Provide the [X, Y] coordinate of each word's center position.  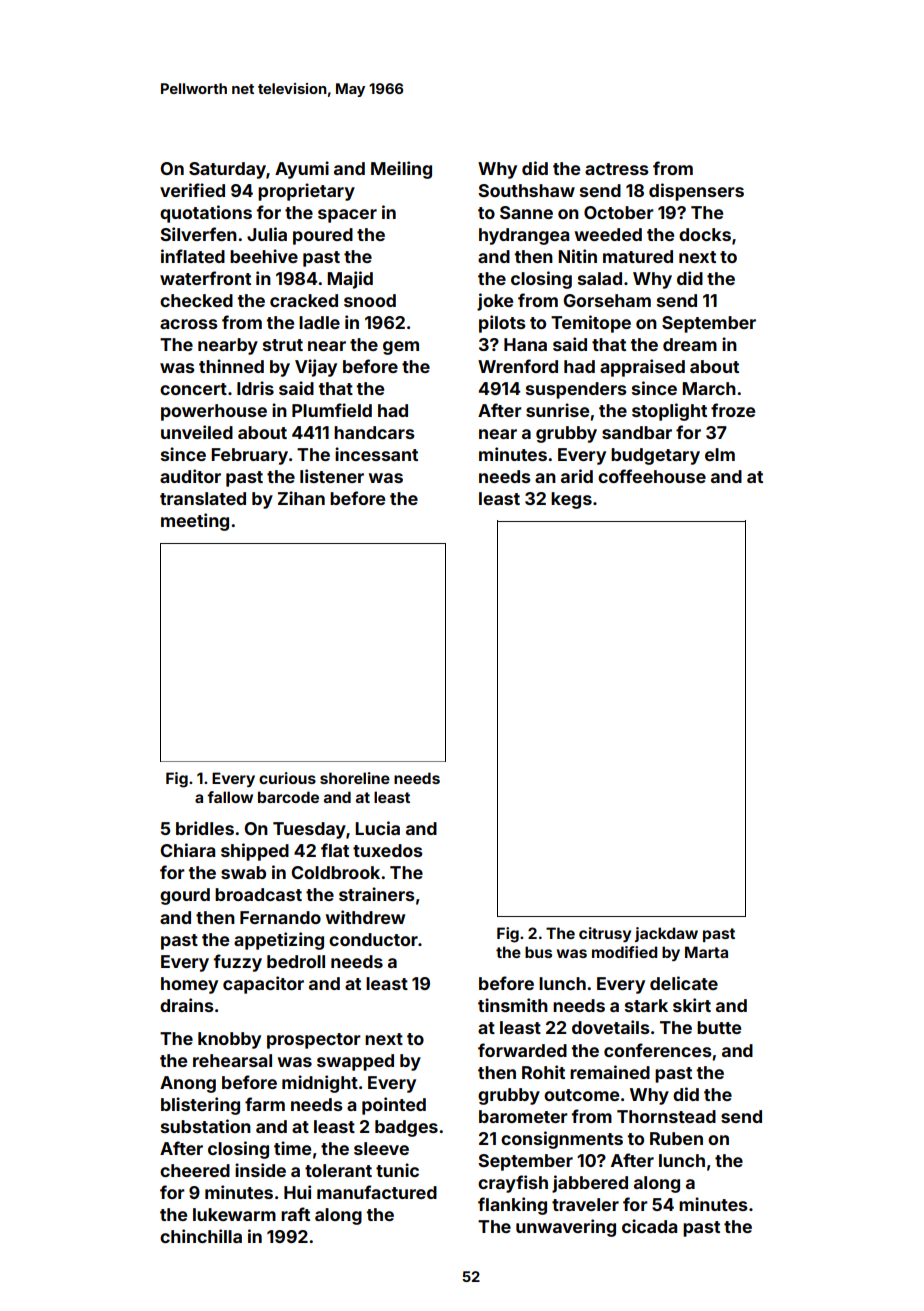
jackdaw [666, 934]
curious [287, 778]
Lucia [377, 828]
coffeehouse [652, 476]
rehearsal [232, 1060]
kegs [571, 500]
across [189, 324]
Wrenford [518, 366]
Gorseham [607, 300]
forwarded [522, 1050]
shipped [255, 852]
